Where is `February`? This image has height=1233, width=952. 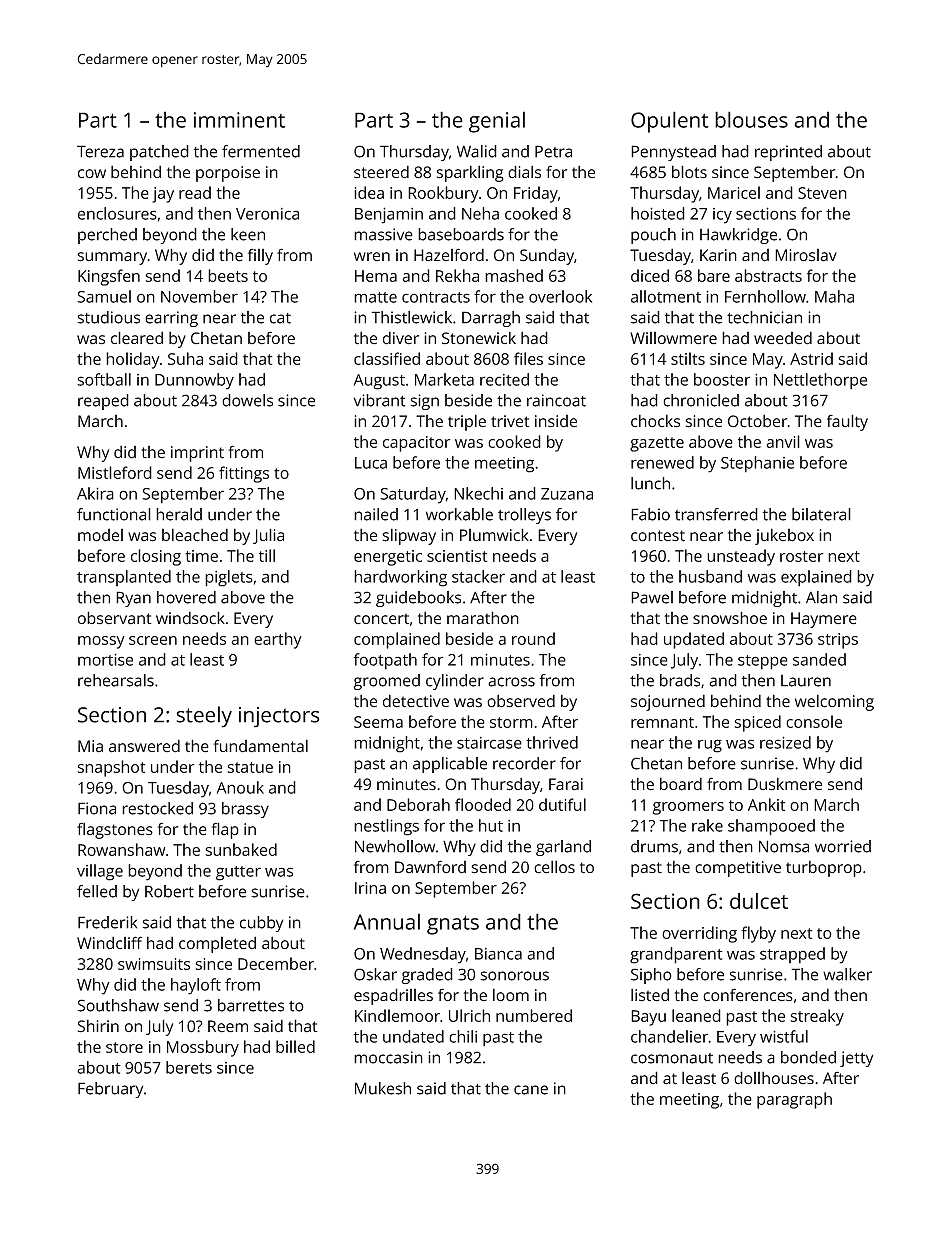 February is located at coordinates (110, 1090).
